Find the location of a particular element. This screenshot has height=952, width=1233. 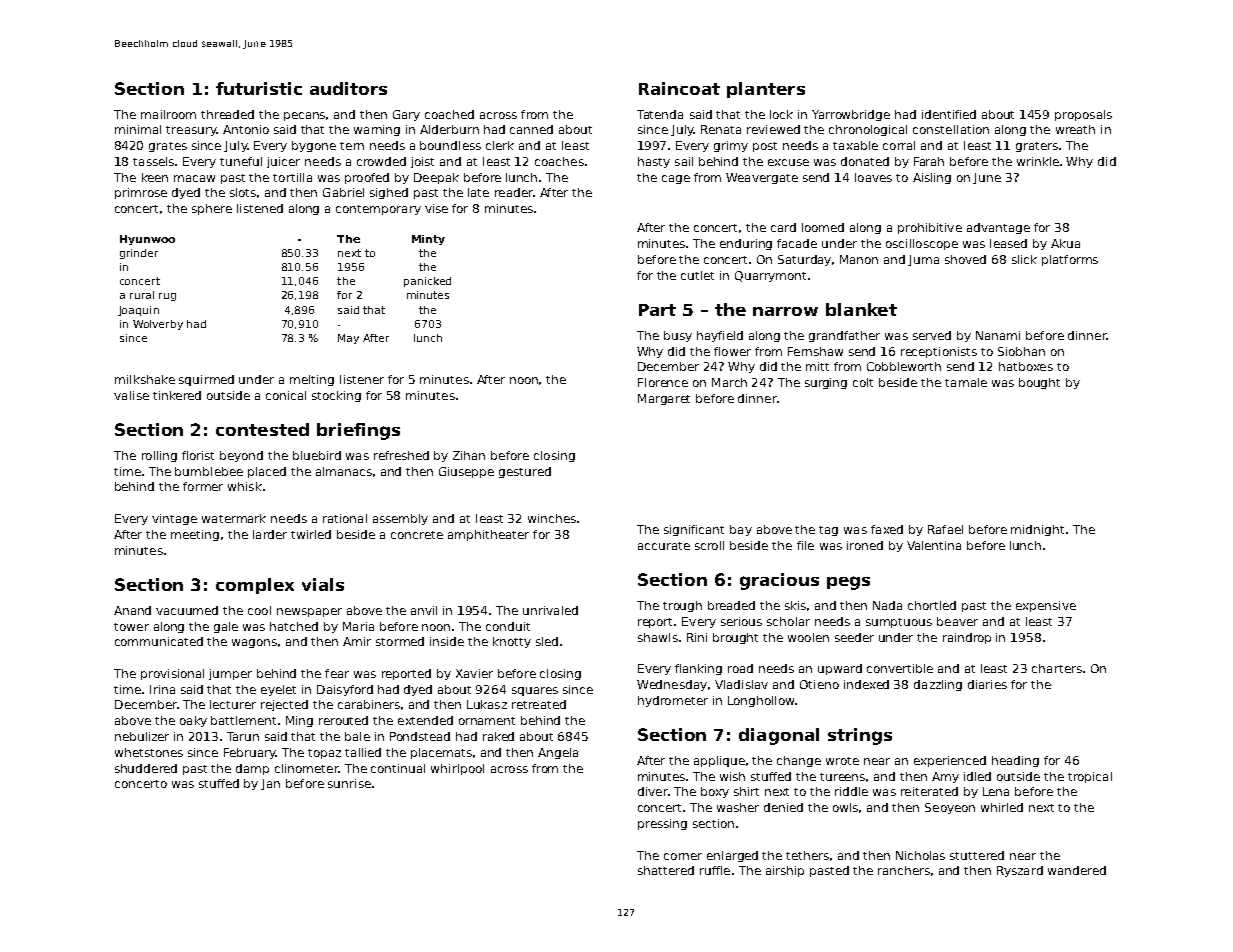

battlement is located at coordinates (243, 720).
